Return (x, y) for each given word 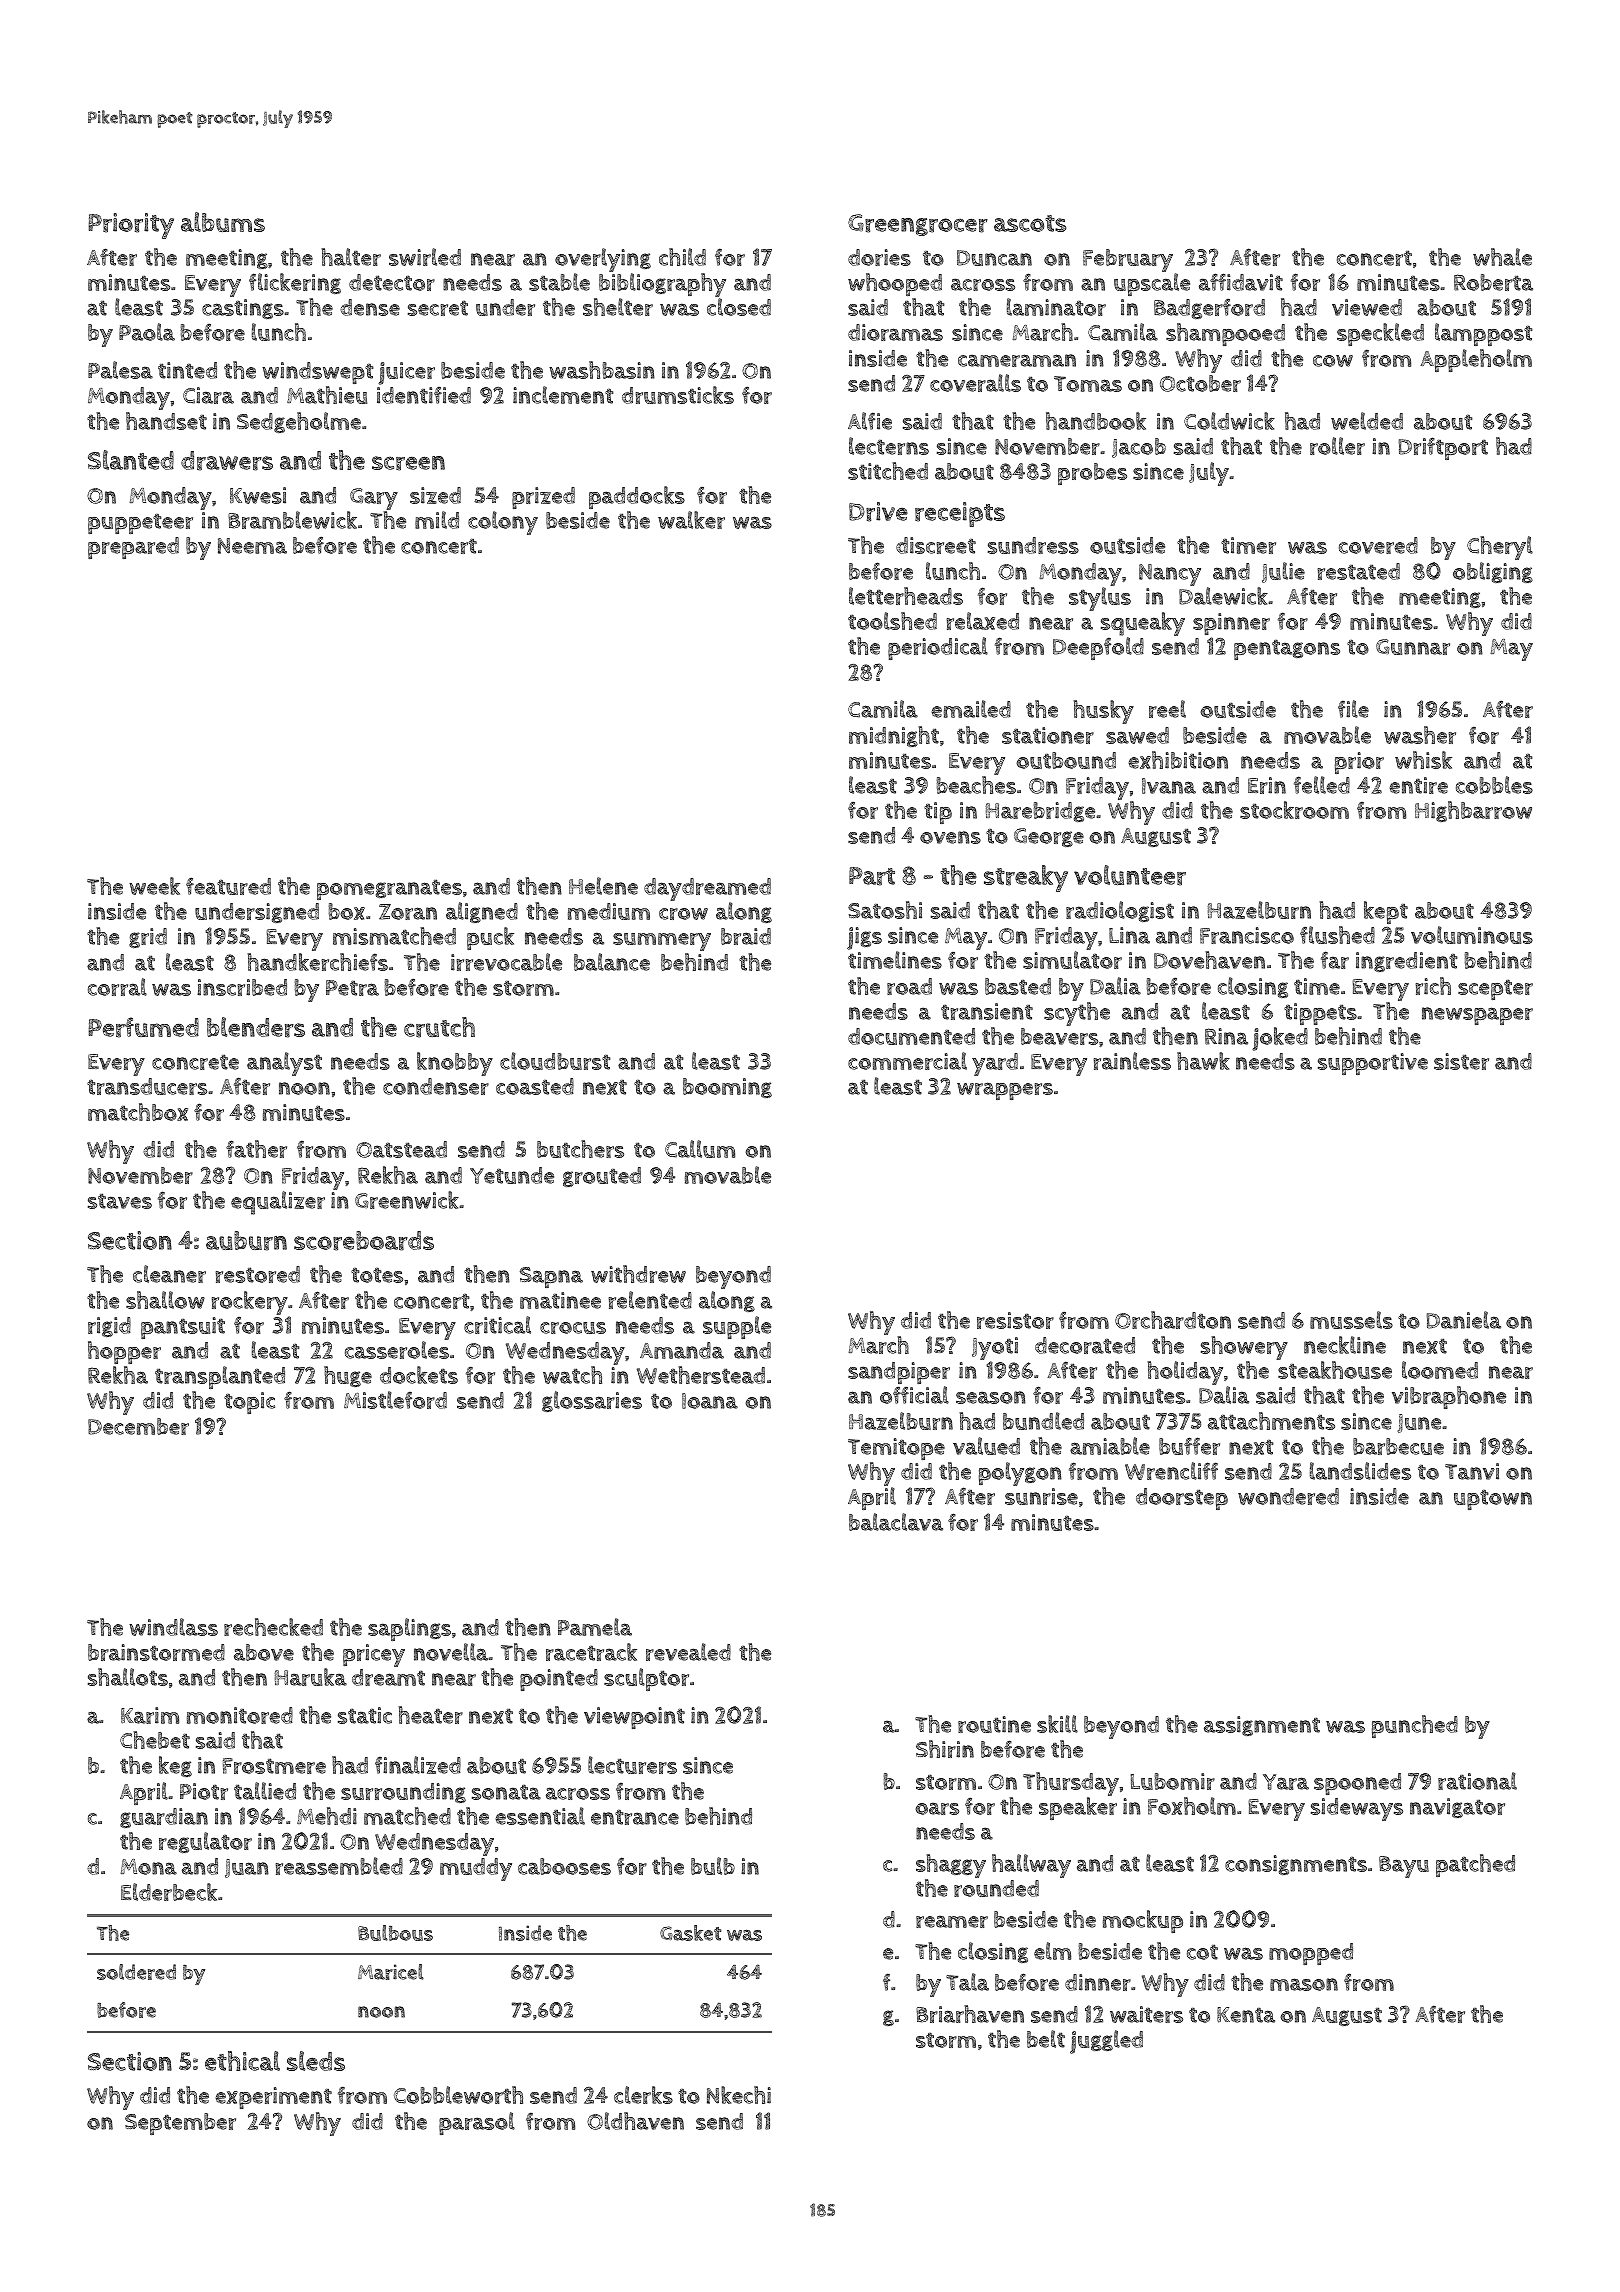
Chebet (155, 1740)
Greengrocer (918, 225)
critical (497, 1325)
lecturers (632, 1765)
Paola (147, 332)
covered (1378, 545)
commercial (907, 1061)
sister (1461, 1061)
